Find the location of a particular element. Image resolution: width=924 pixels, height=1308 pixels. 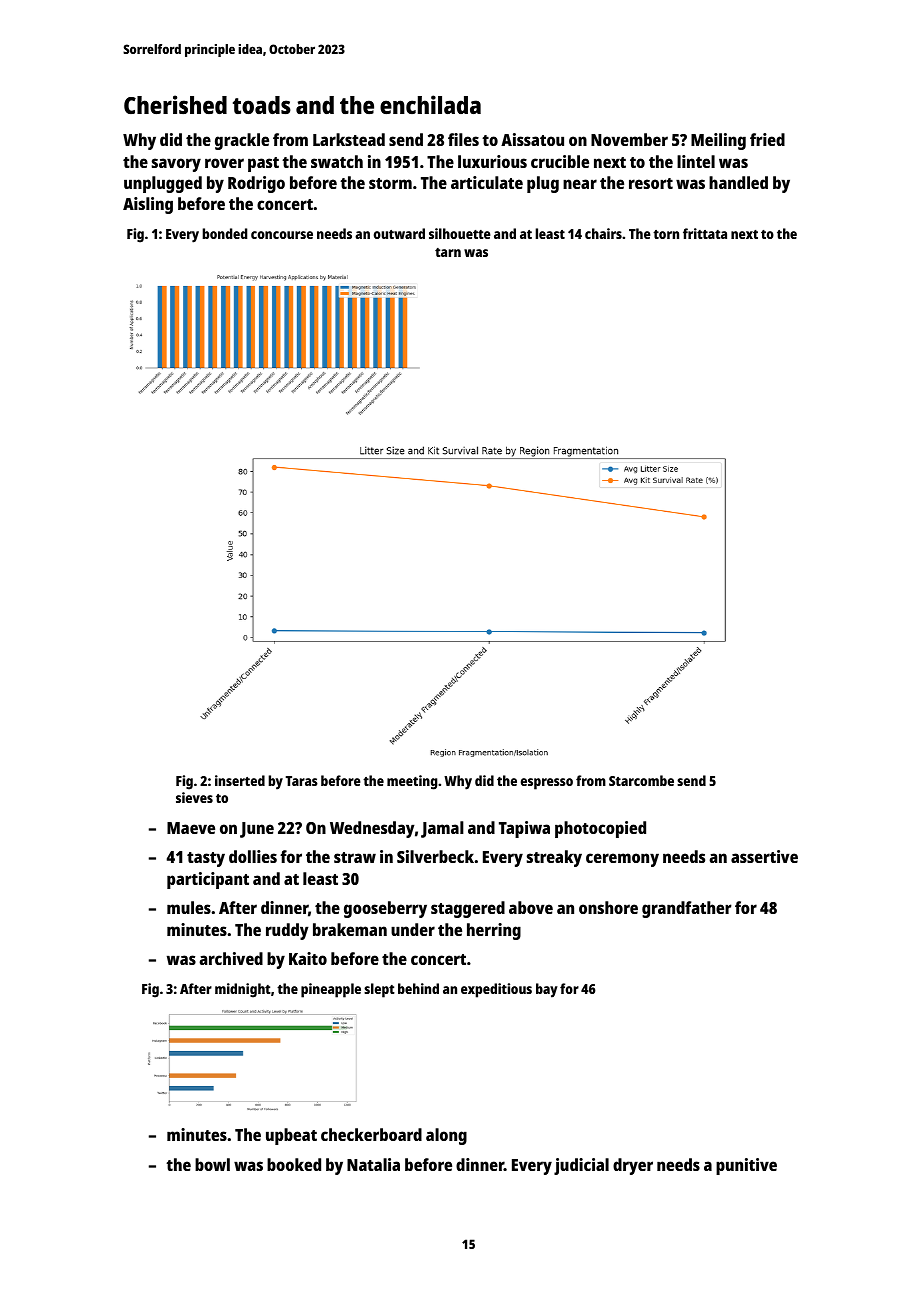

booked is located at coordinates (294, 1164).
